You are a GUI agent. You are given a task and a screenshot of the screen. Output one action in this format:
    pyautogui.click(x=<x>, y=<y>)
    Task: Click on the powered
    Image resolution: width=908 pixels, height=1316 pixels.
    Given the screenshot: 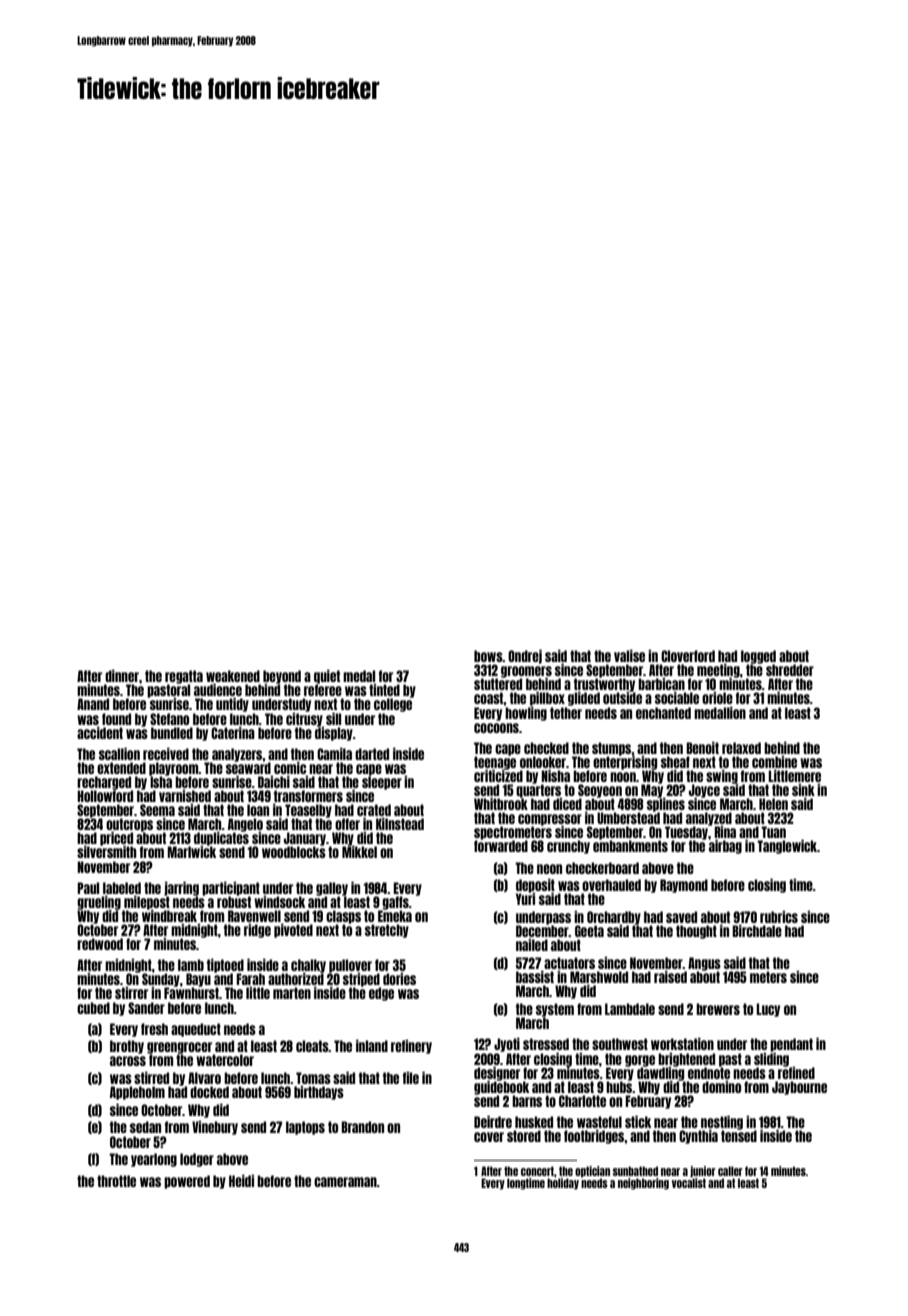 What is the action you would take?
    pyautogui.click(x=187, y=1182)
